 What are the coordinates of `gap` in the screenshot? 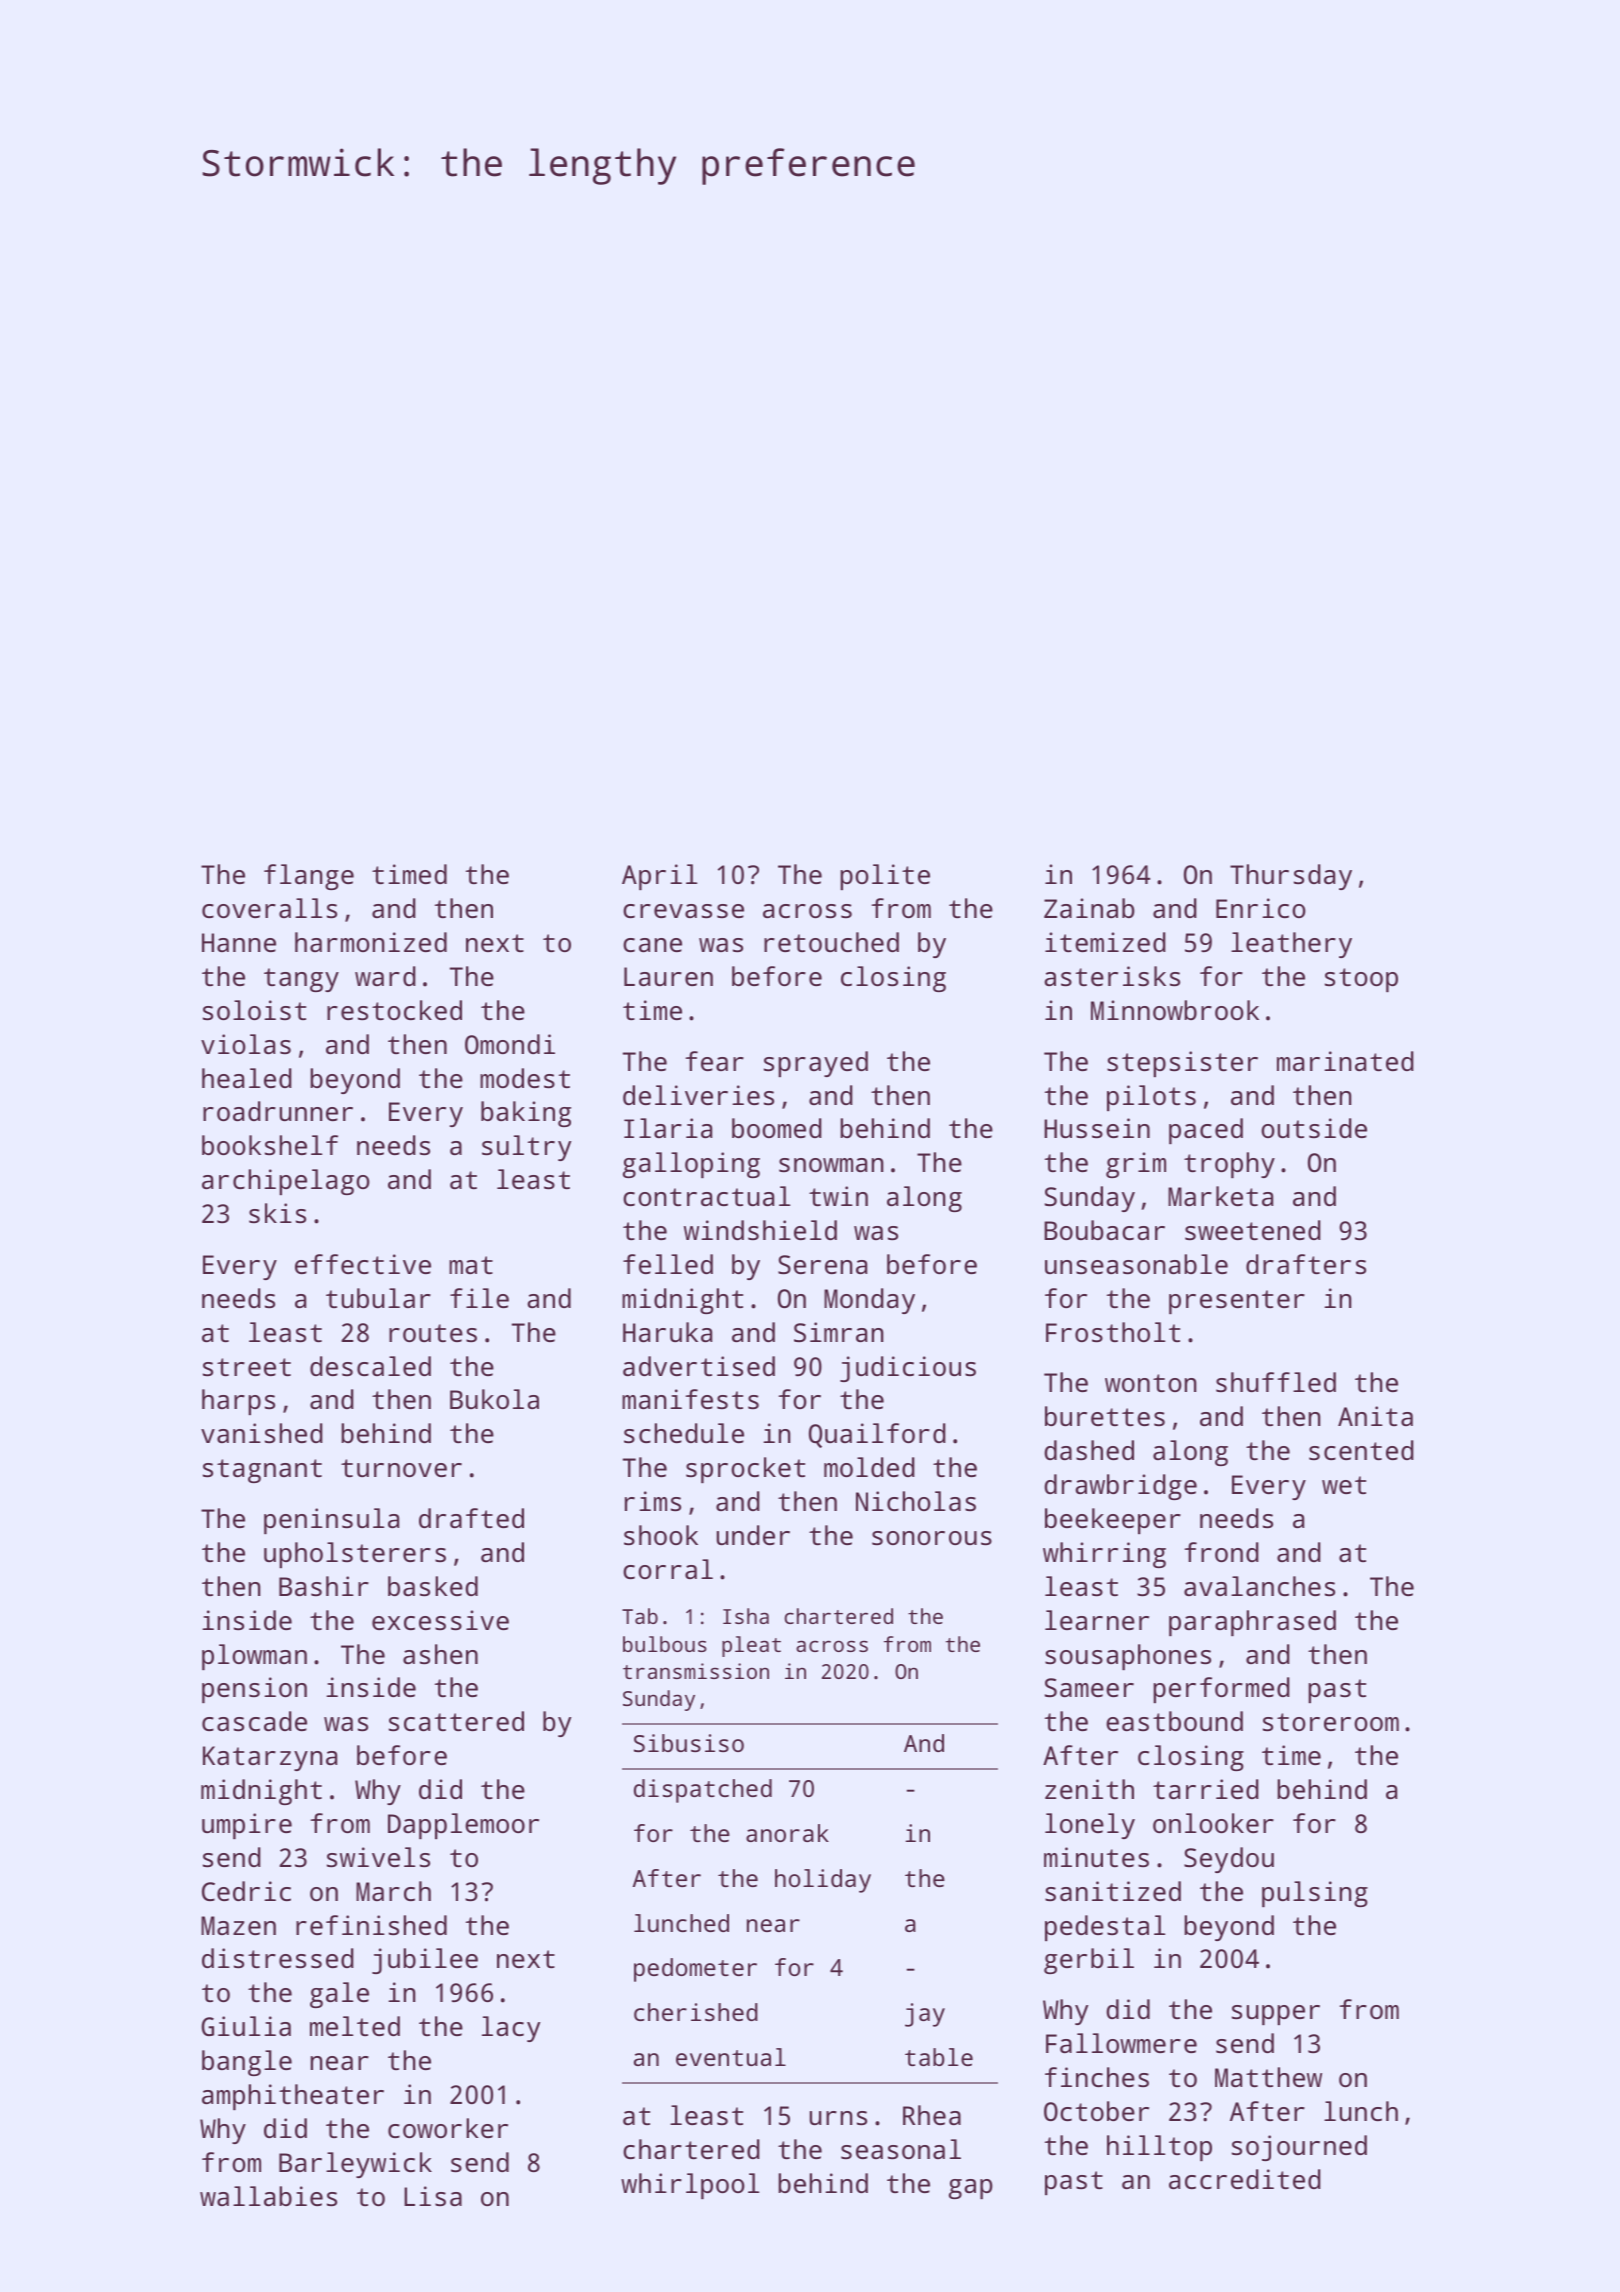 It's located at (971, 2189).
